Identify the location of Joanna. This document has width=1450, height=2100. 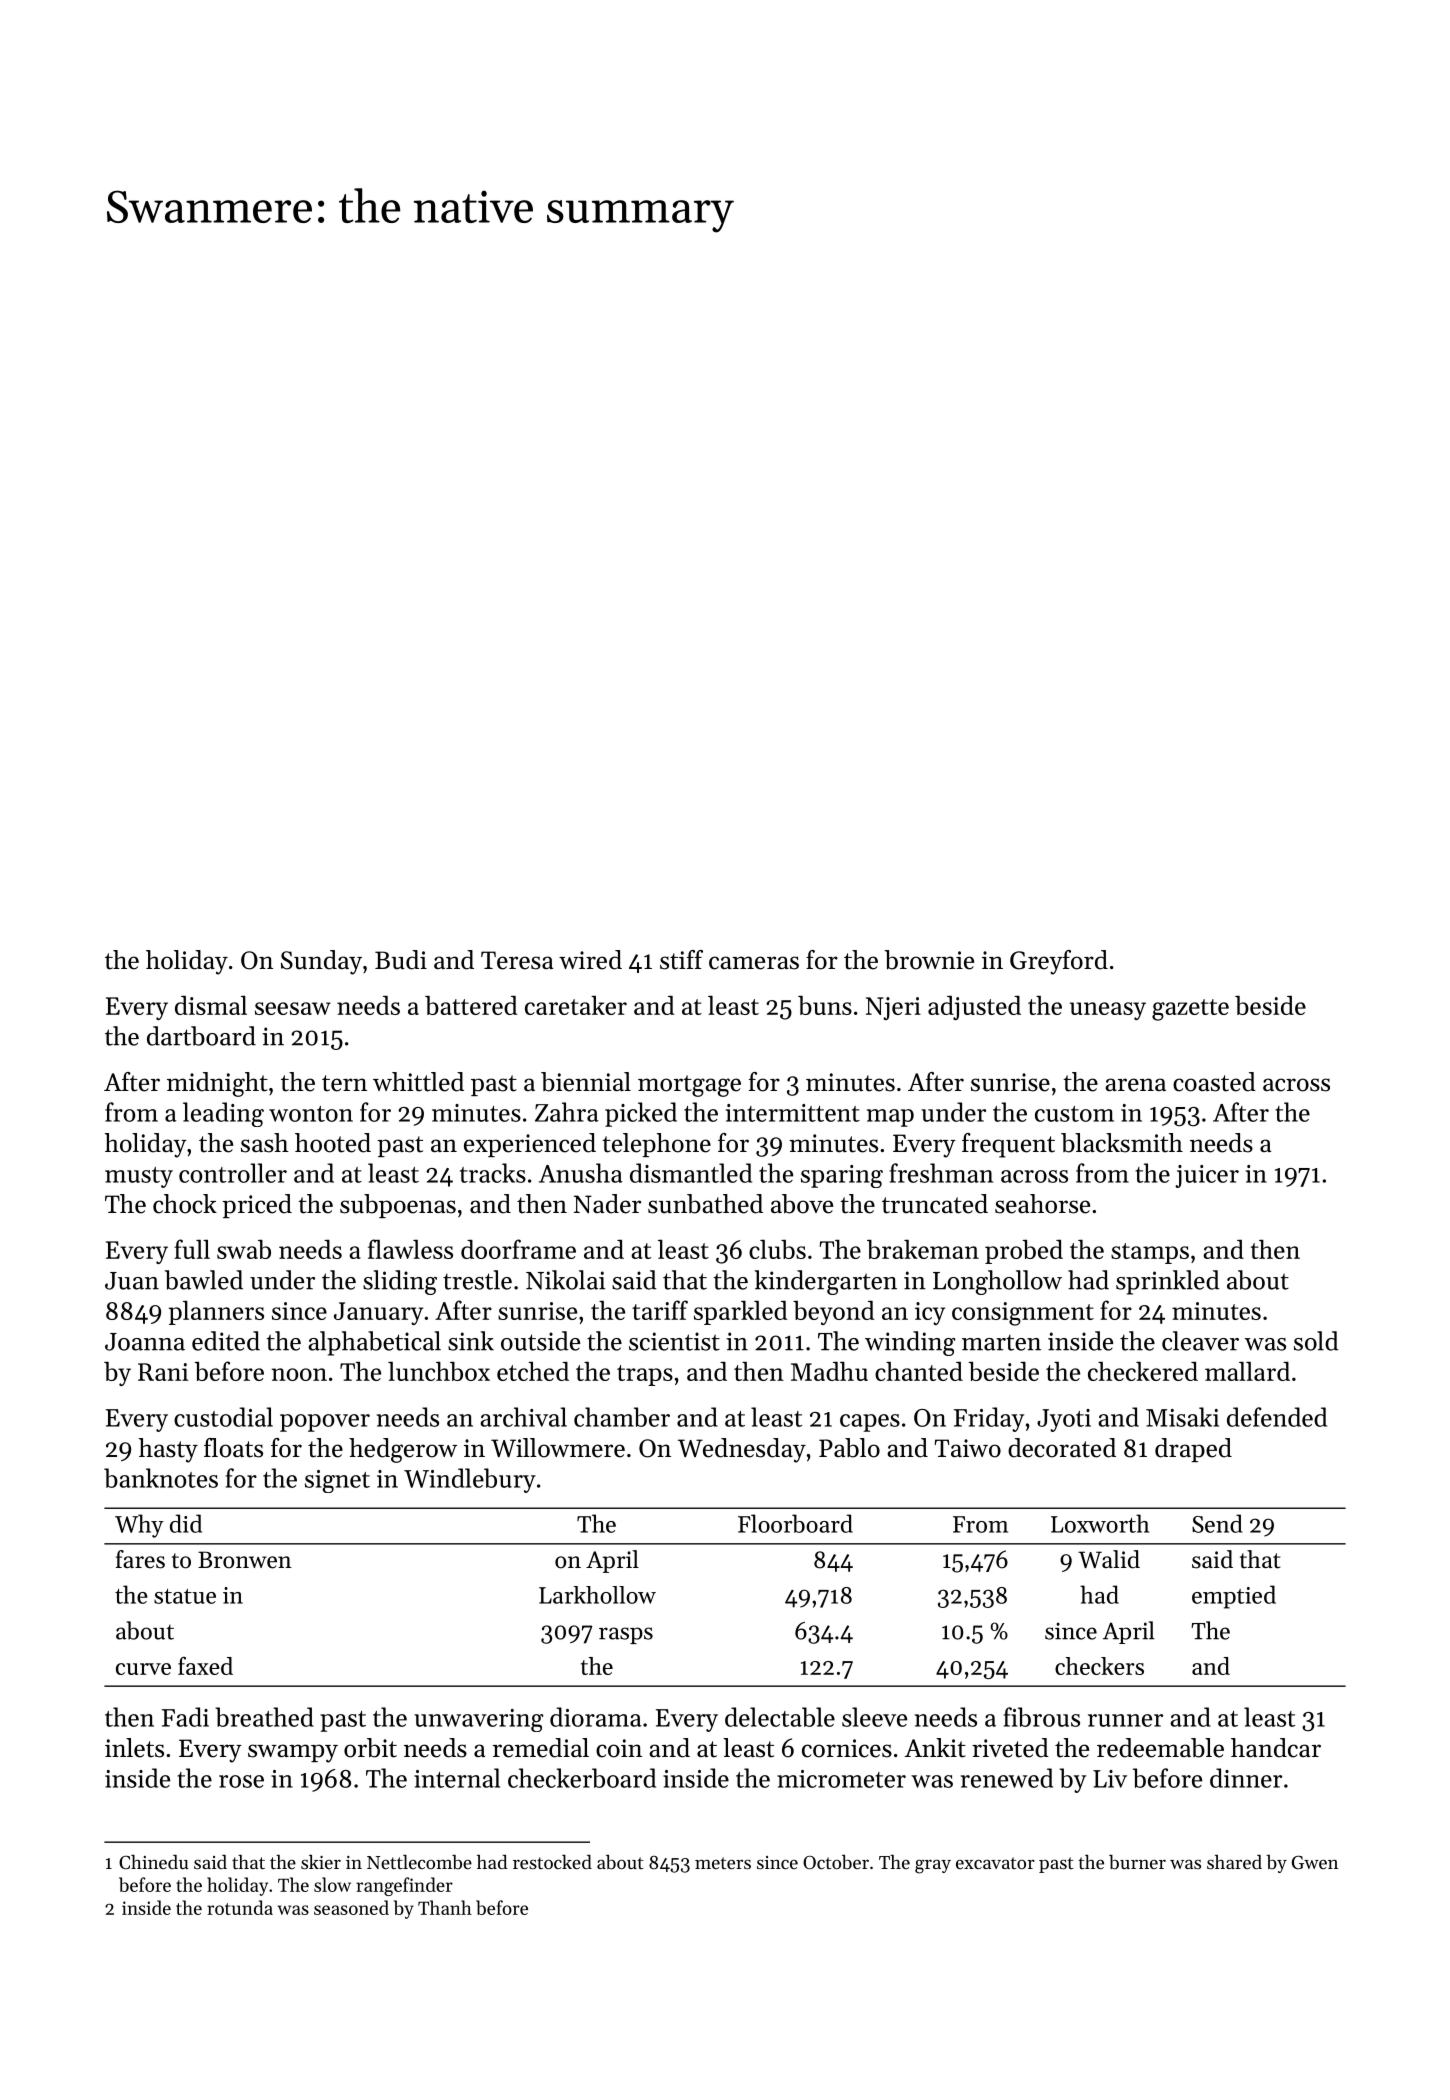
(145, 1342).
